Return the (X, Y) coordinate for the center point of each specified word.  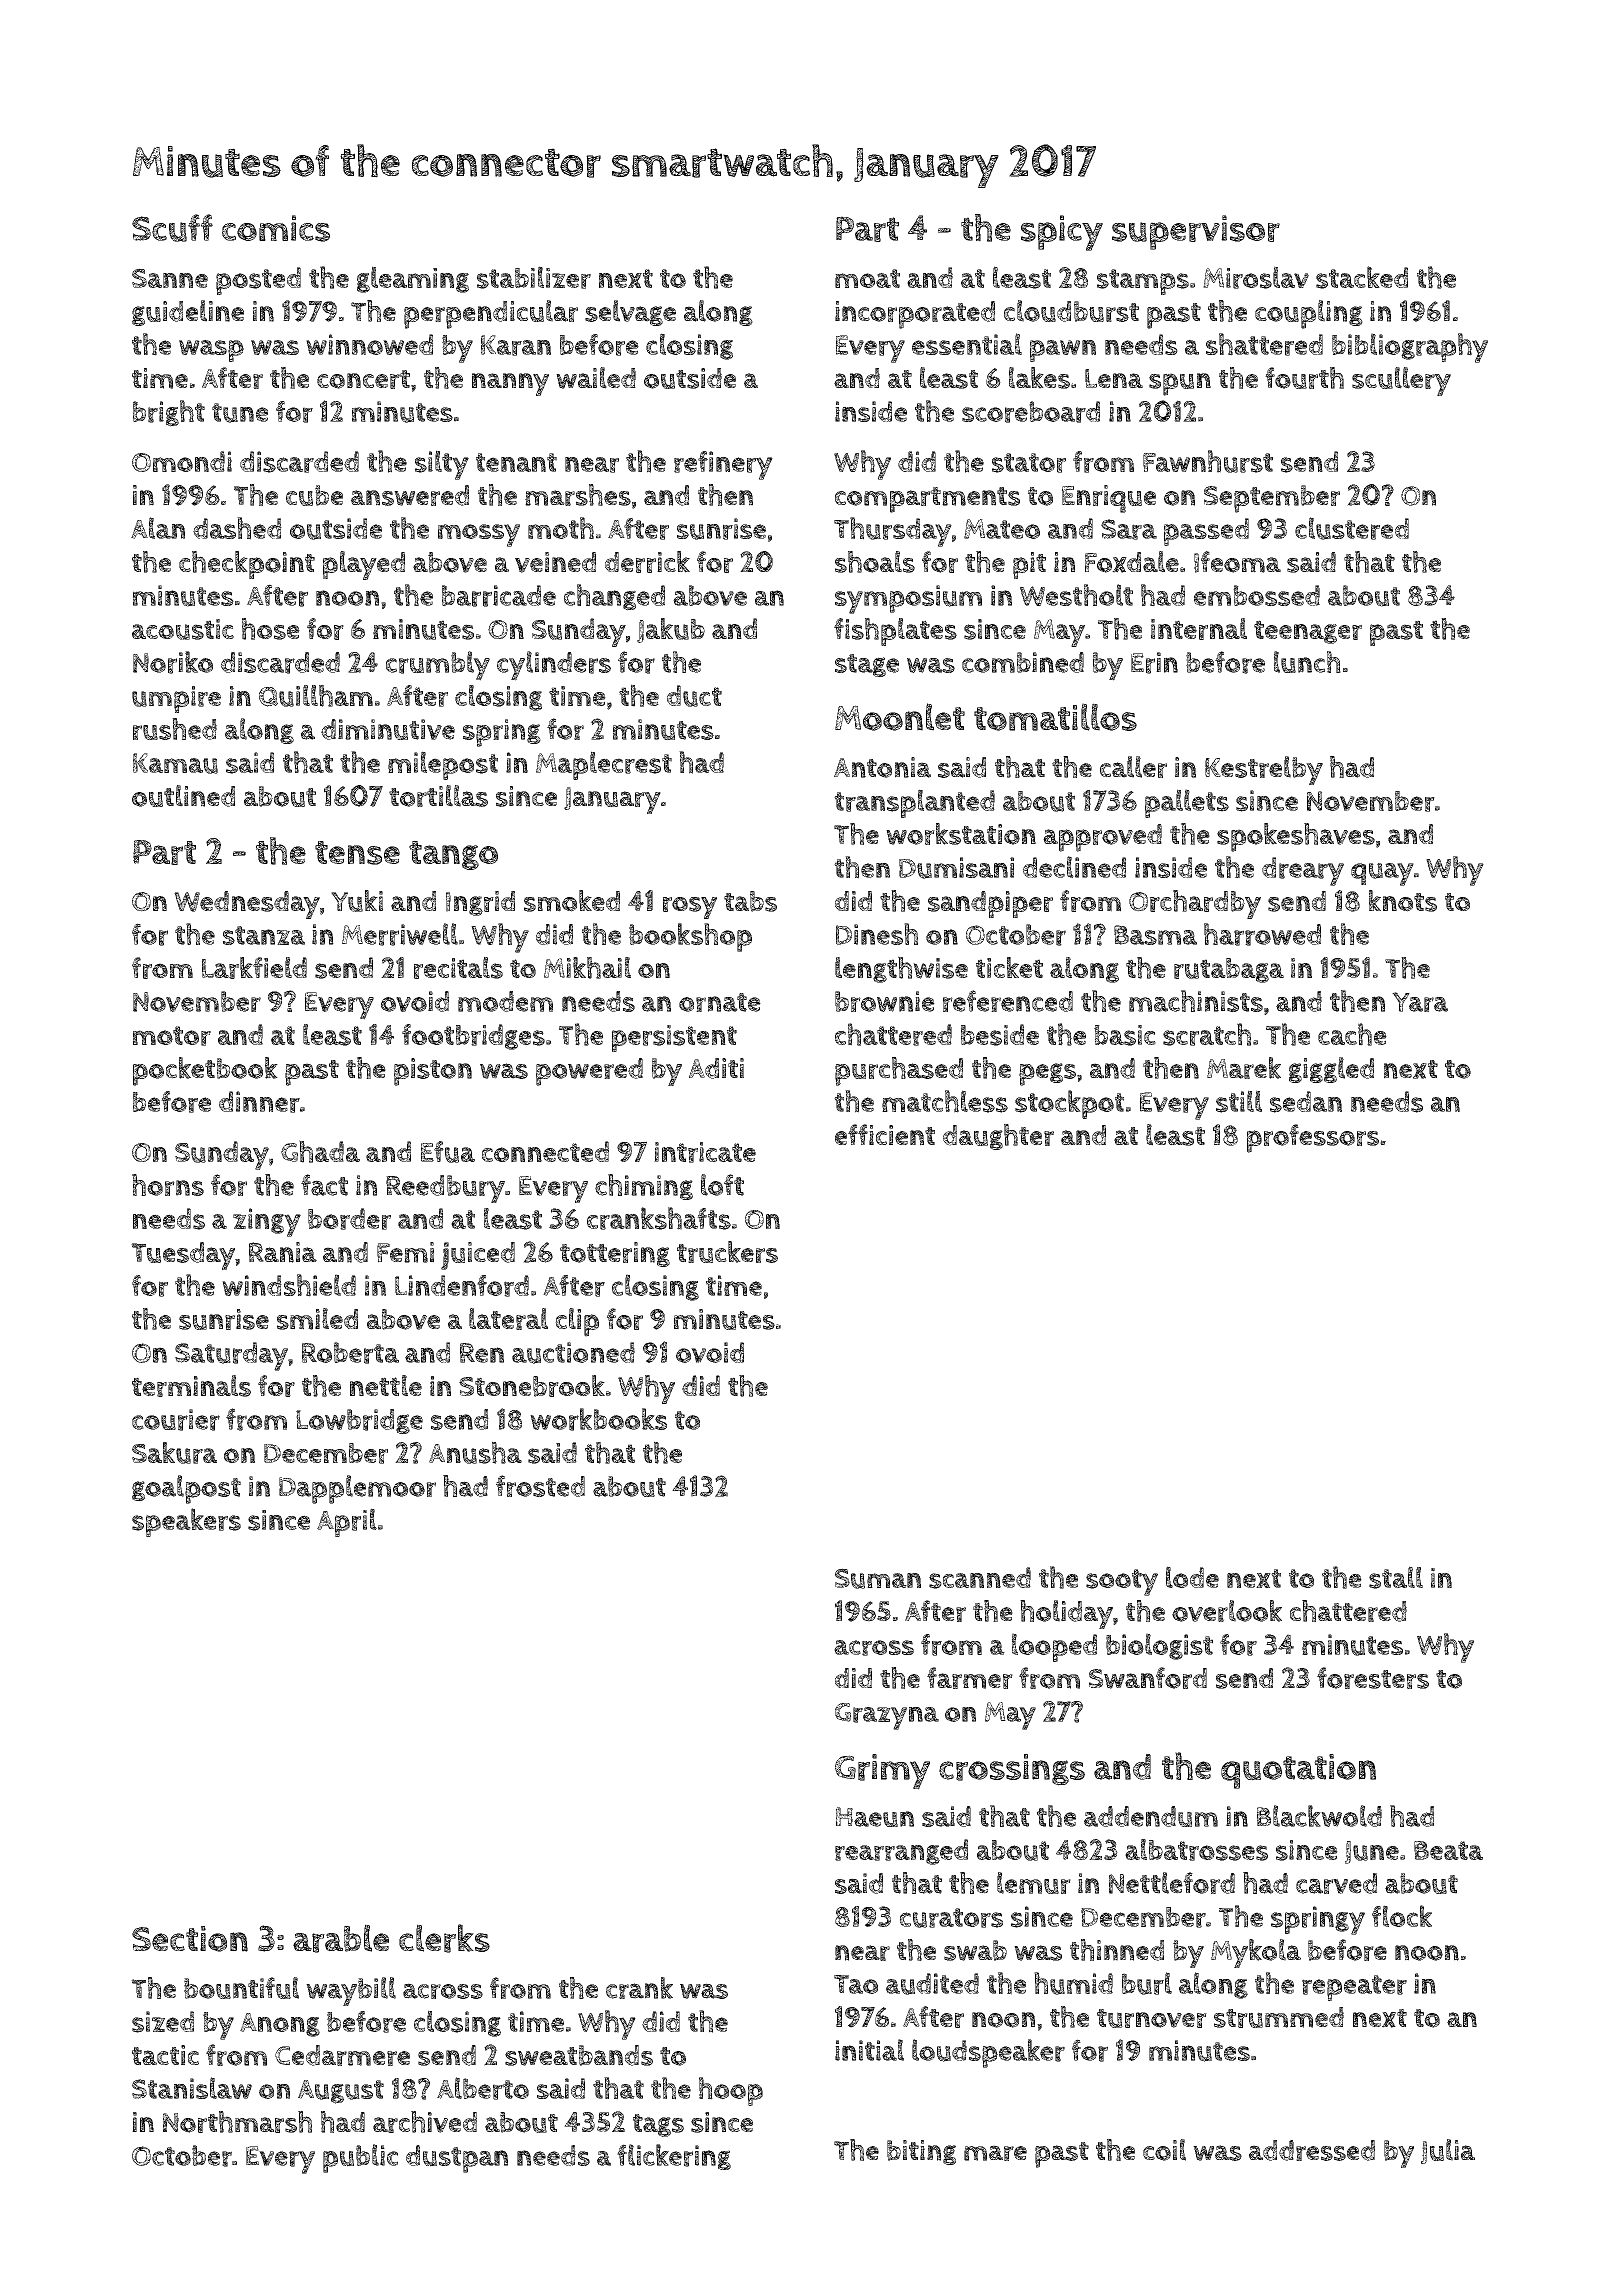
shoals (875, 562)
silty (442, 465)
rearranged (901, 1852)
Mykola (1256, 1953)
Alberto (483, 2088)
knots (1403, 901)
